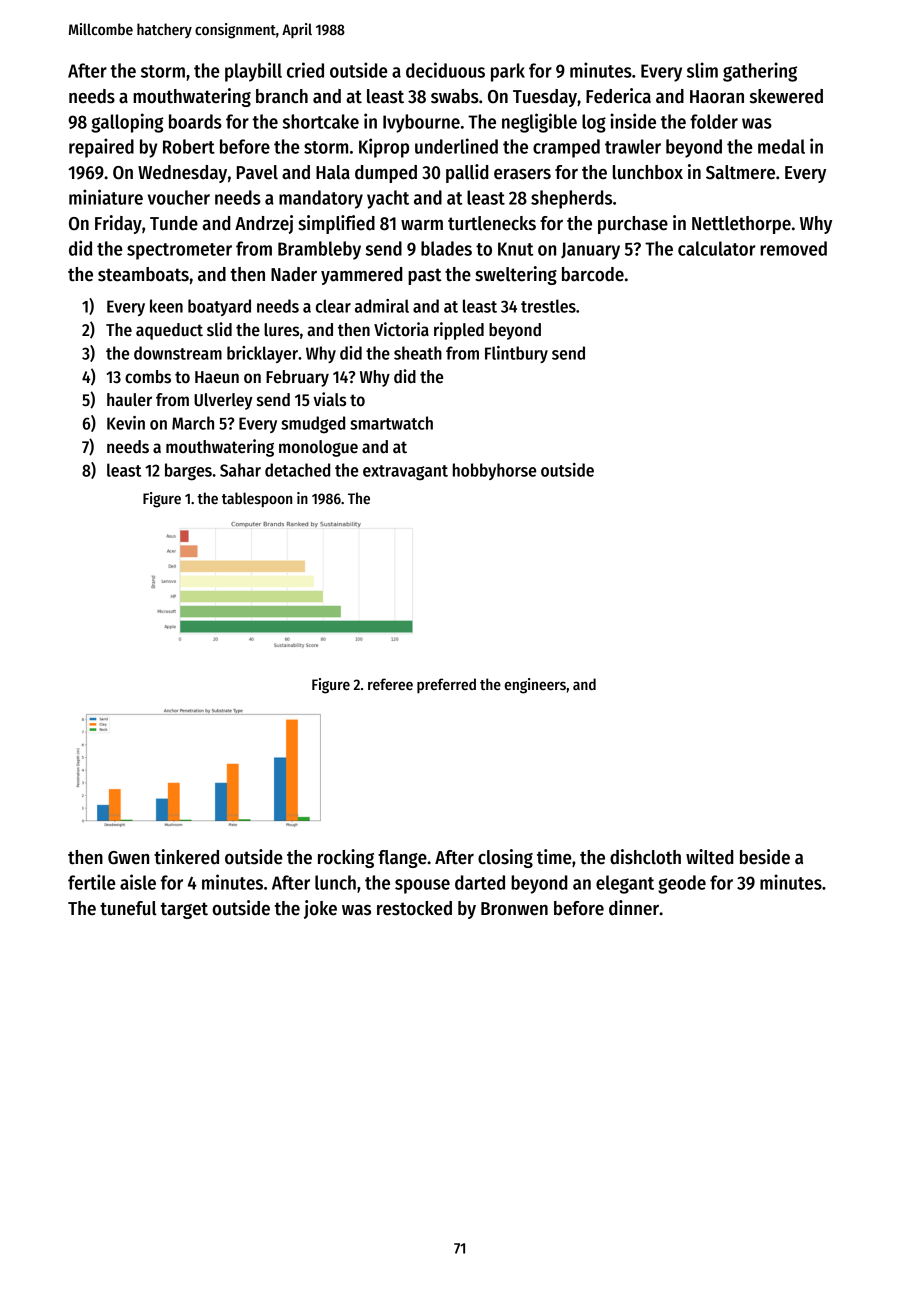  I want to click on galloping, so click(127, 123).
